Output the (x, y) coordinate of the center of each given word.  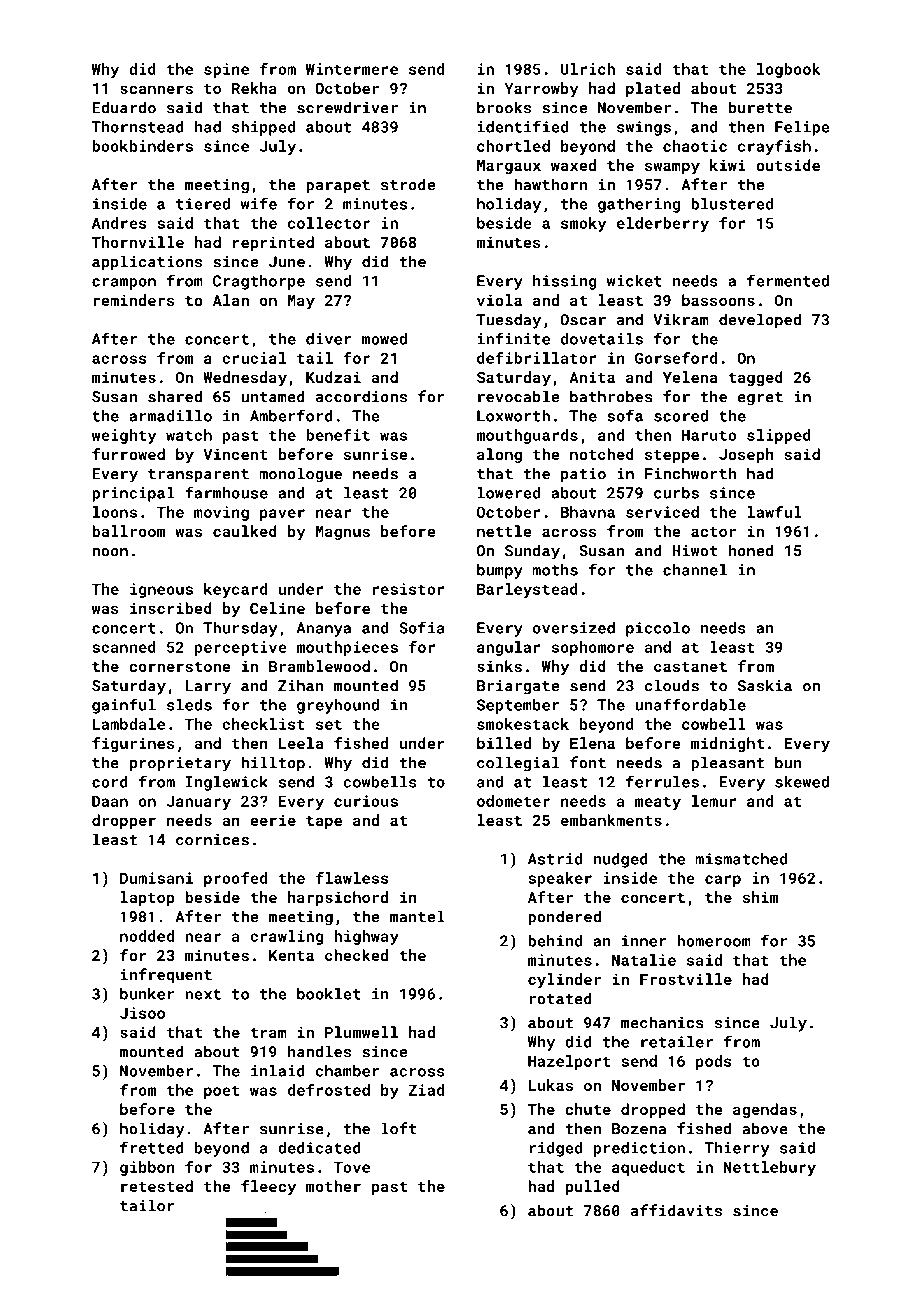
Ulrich (588, 69)
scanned (124, 647)
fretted (152, 1147)
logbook (788, 70)
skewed (802, 782)
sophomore (593, 648)
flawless (352, 878)
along (499, 455)
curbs (676, 493)
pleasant (727, 764)
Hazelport (569, 1062)
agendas (765, 1110)
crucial (254, 358)
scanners (156, 89)
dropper (124, 821)
